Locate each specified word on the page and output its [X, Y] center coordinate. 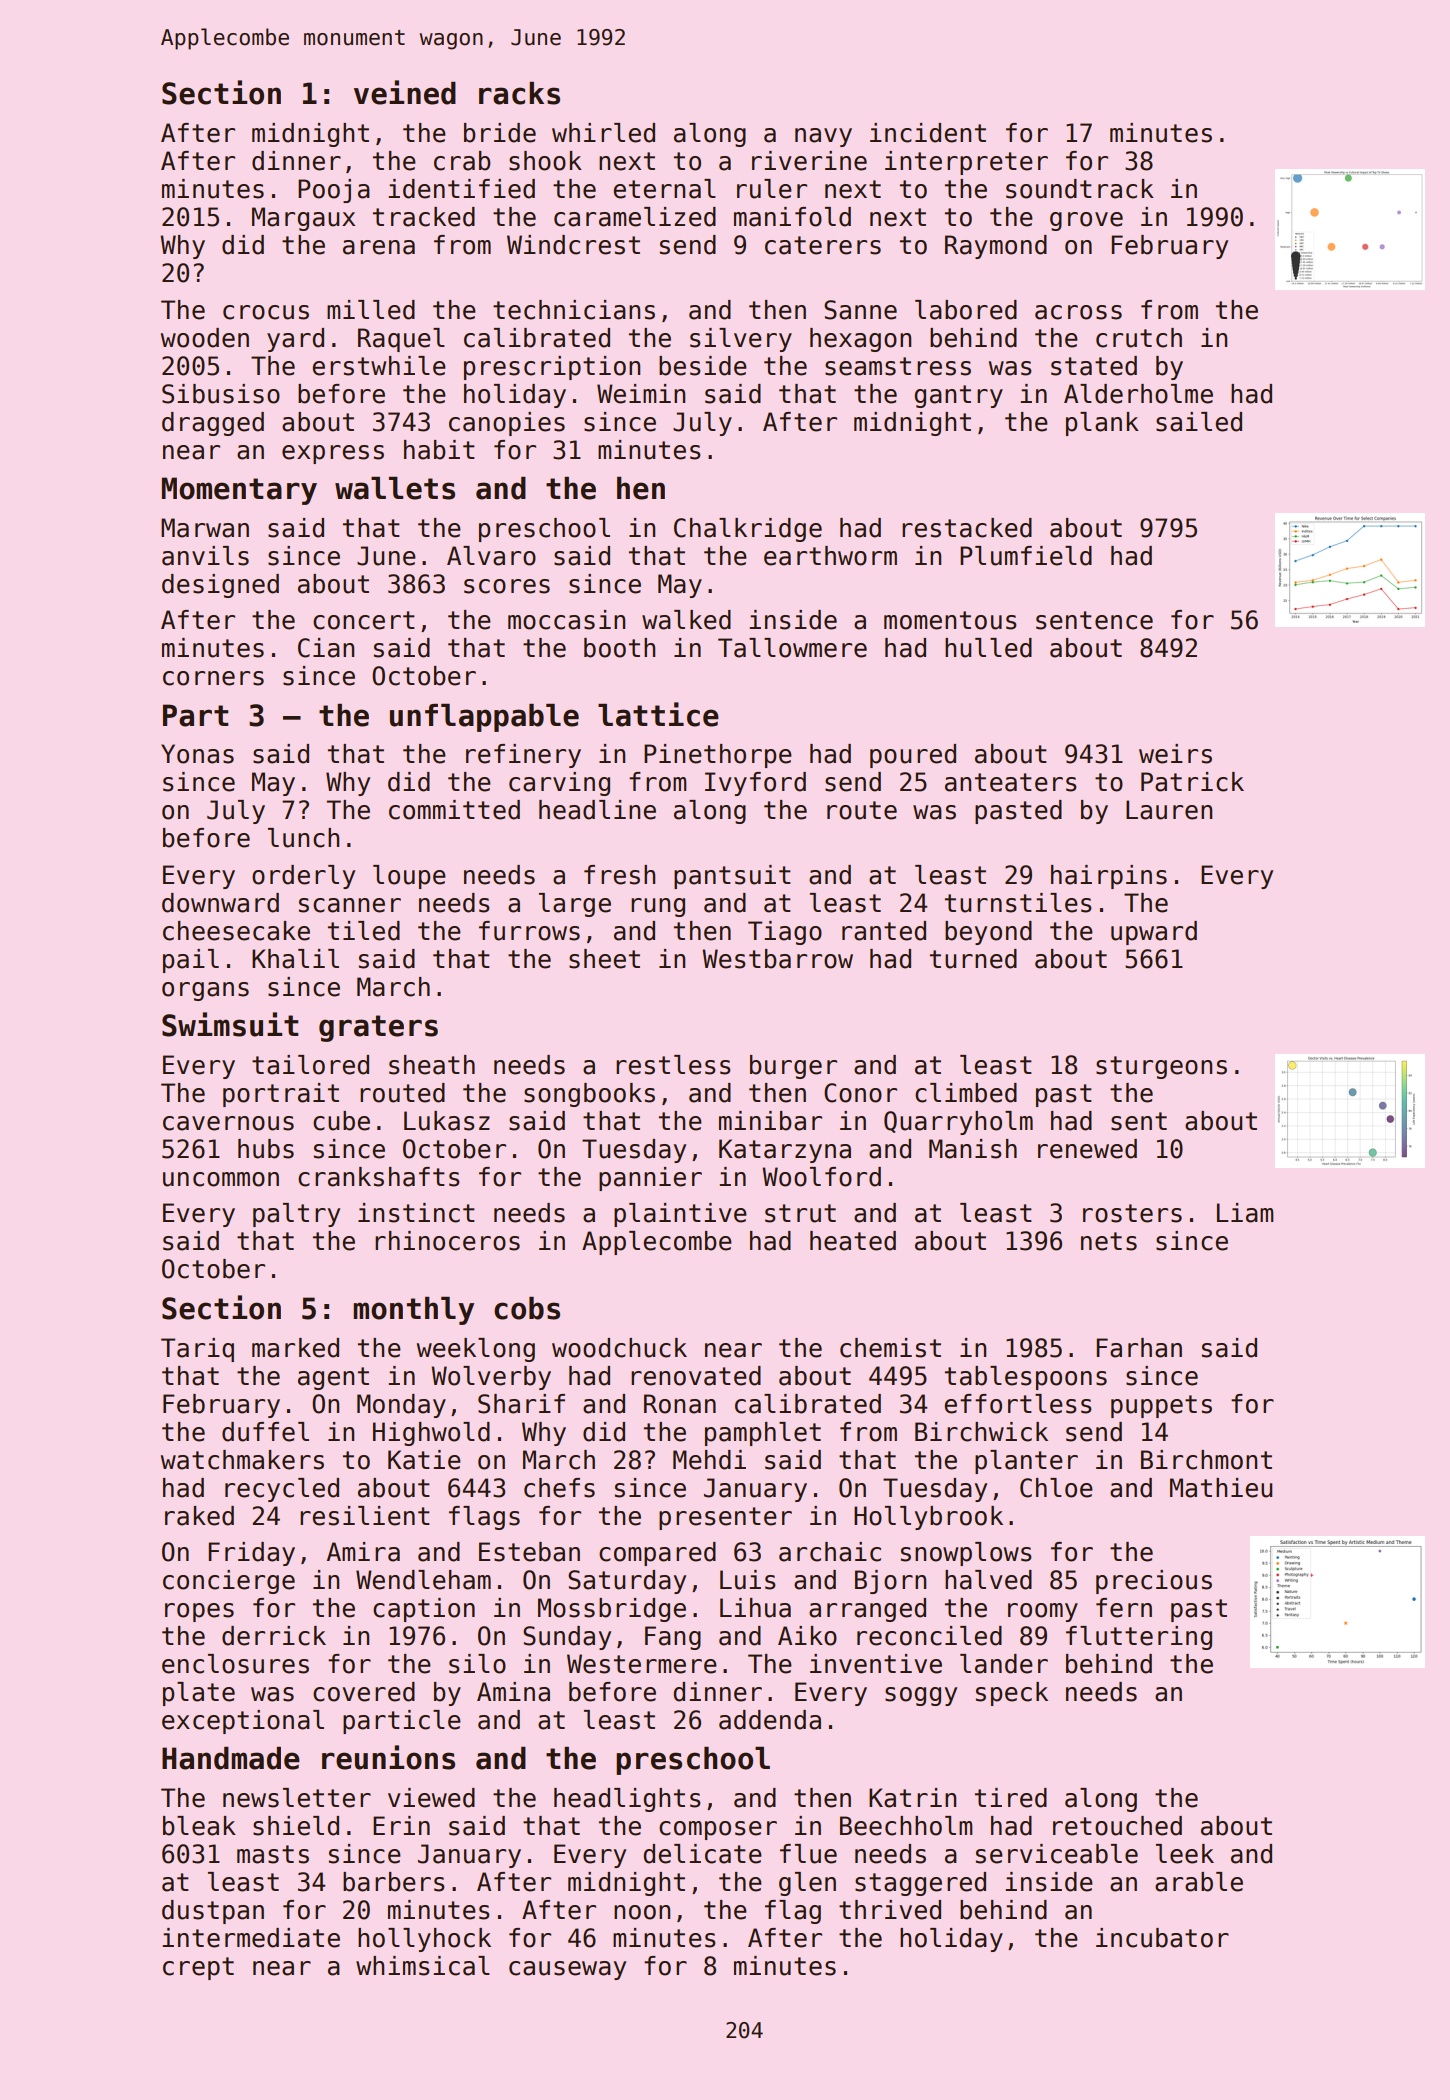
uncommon [221, 1179]
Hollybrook [928, 1518]
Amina [513, 1692]
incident [928, 133]
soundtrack [1080, 189]
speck [1012, 1694]
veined [405, 92]
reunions [388, 1757]
